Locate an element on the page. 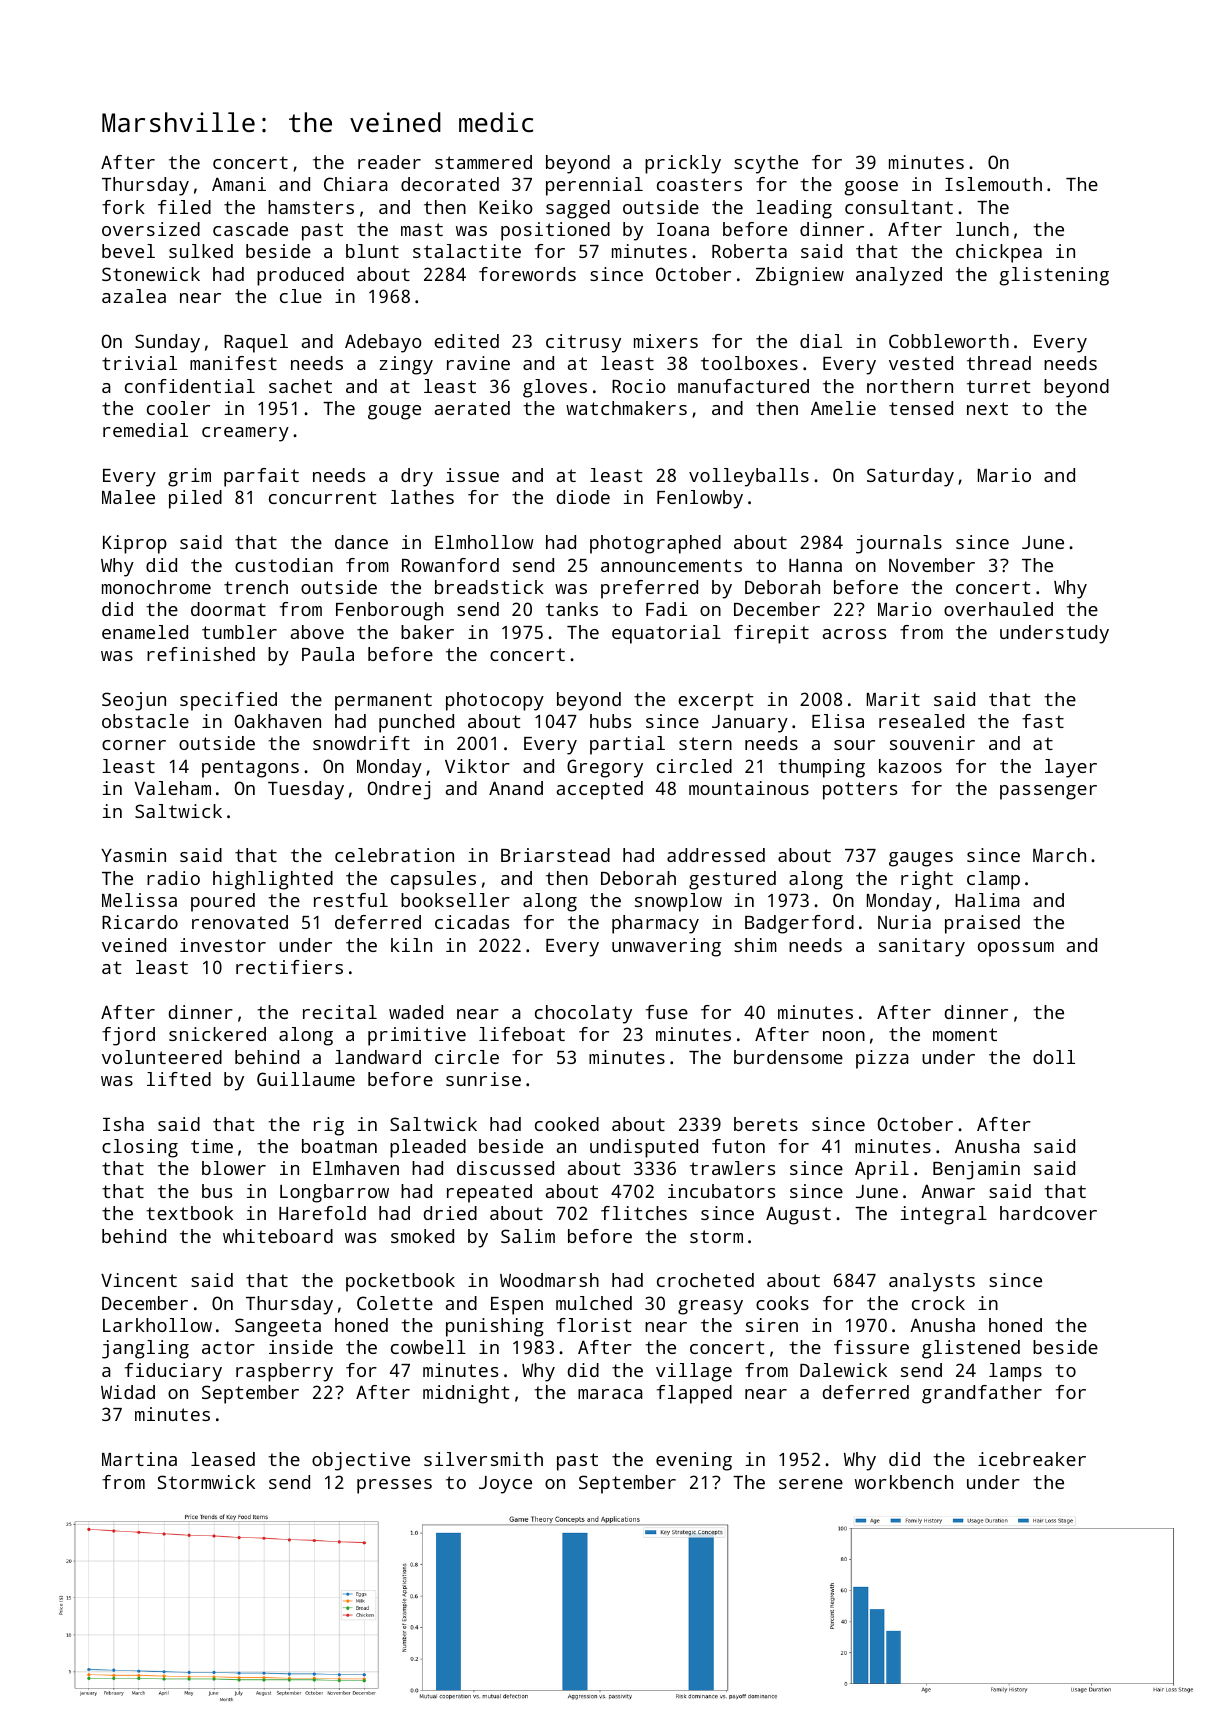  Widad is located at coordinates (128, 1392).
